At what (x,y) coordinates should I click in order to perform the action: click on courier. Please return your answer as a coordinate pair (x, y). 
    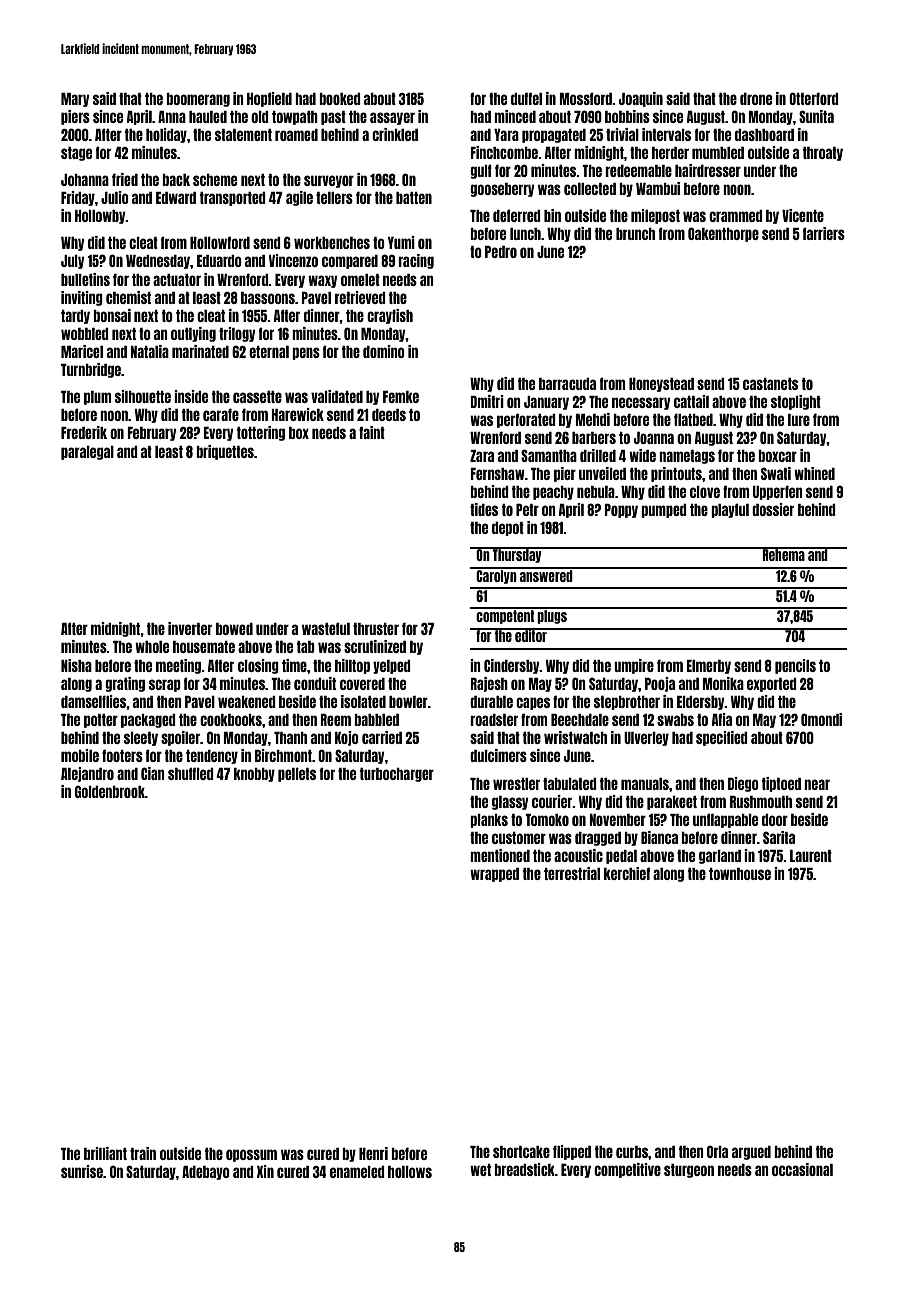
    Looking at the image, I should click on (552, 801).
